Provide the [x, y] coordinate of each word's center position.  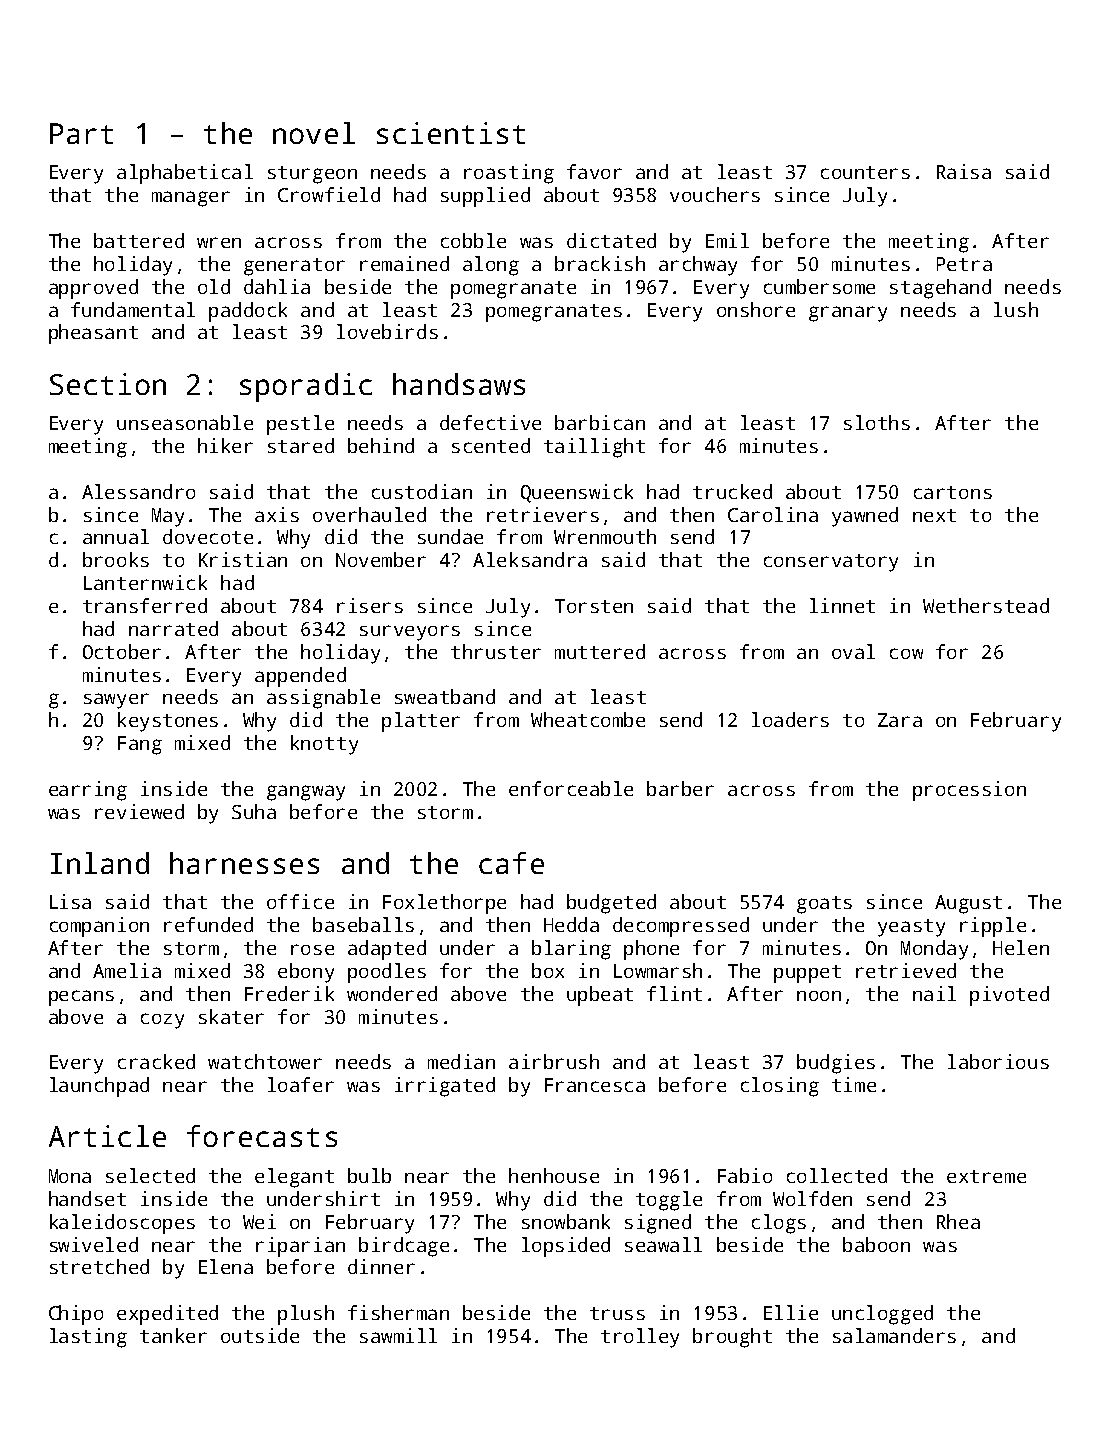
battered [139, 240]
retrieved [906, 970]
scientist [451, 133]
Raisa [964, 171]
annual [116, 536]
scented [491, 445]
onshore [756, 309]
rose [312, 949]
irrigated [445, 1087]
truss [617, 1313]
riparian [300, 1247]
